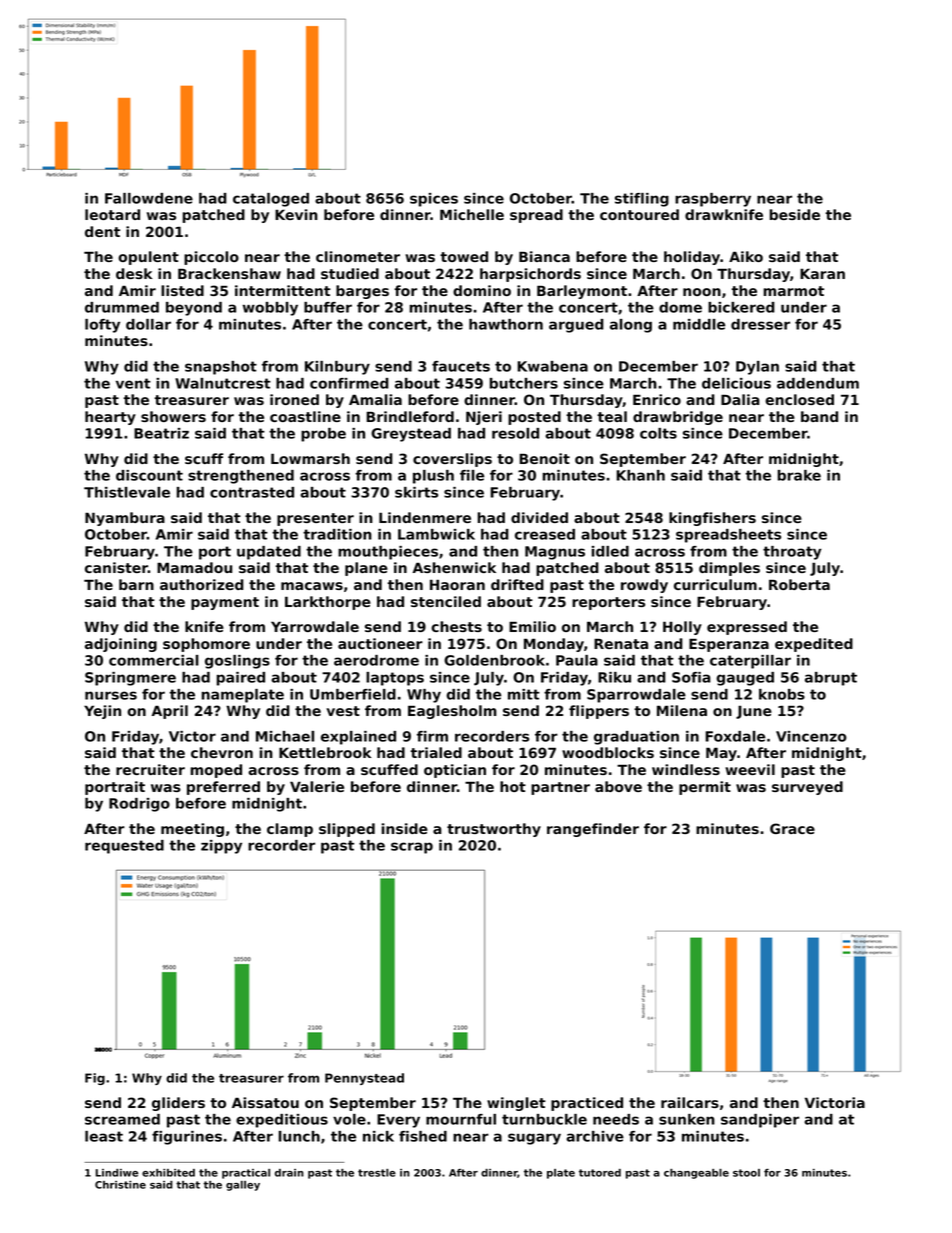  What do you see at coordinates (682, 710) in the page?
I see `Milena` at bounding box center [682, 710].
